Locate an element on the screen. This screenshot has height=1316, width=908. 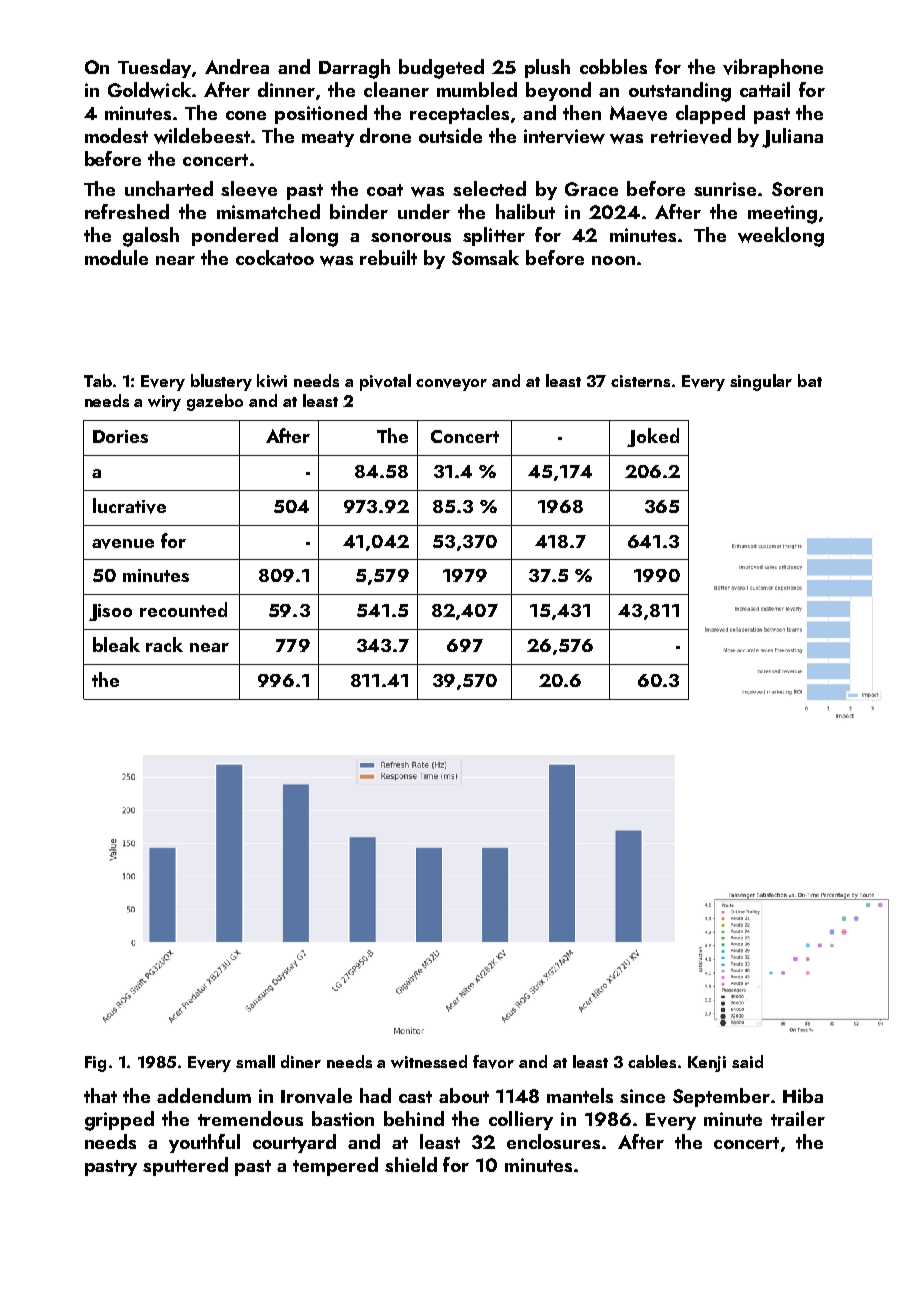
bat is located at coordinates (810, 380).
